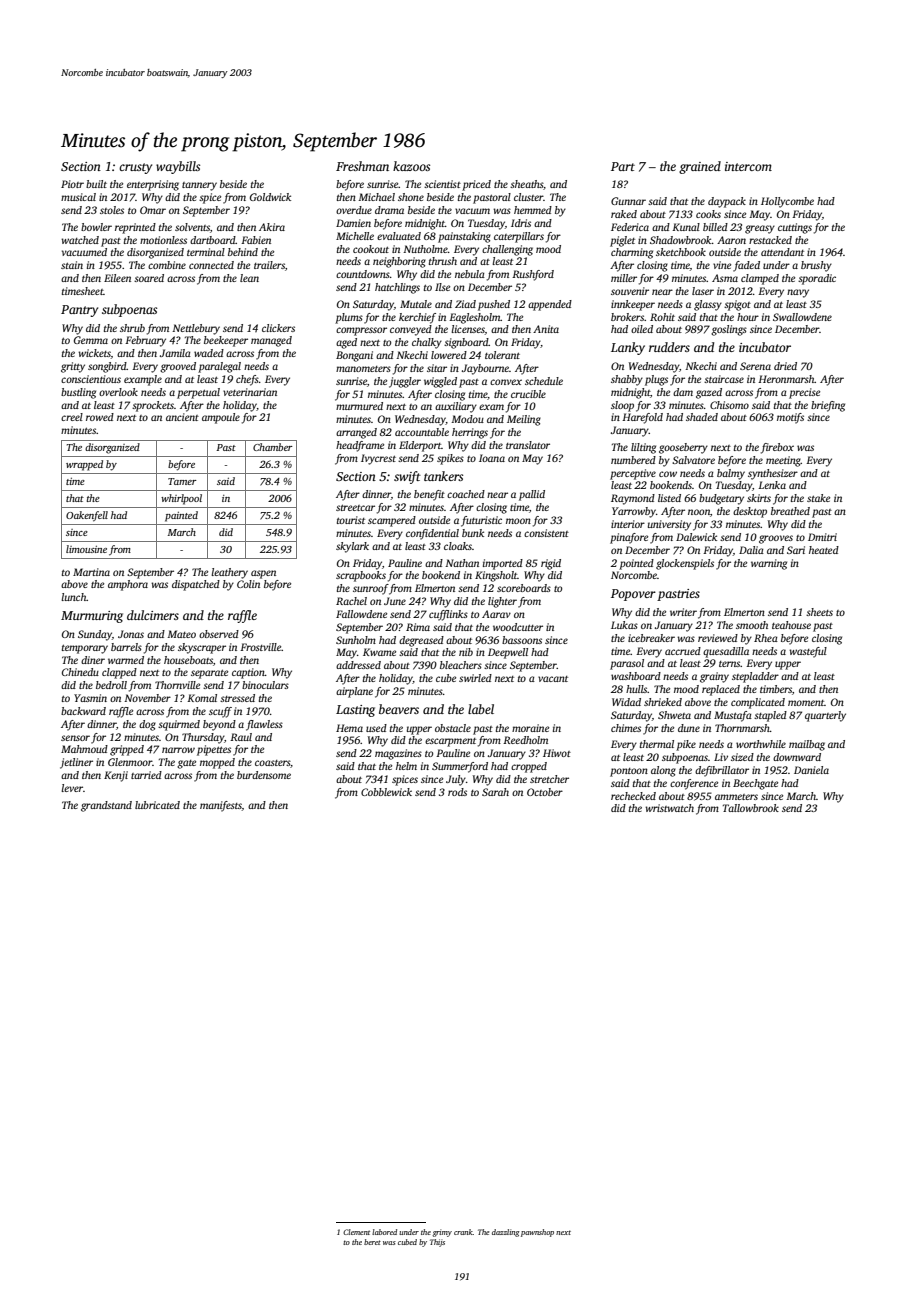 The height and width of the screenshot is (1316, 908). I want to click on Thijs, so click(437, 1243).
